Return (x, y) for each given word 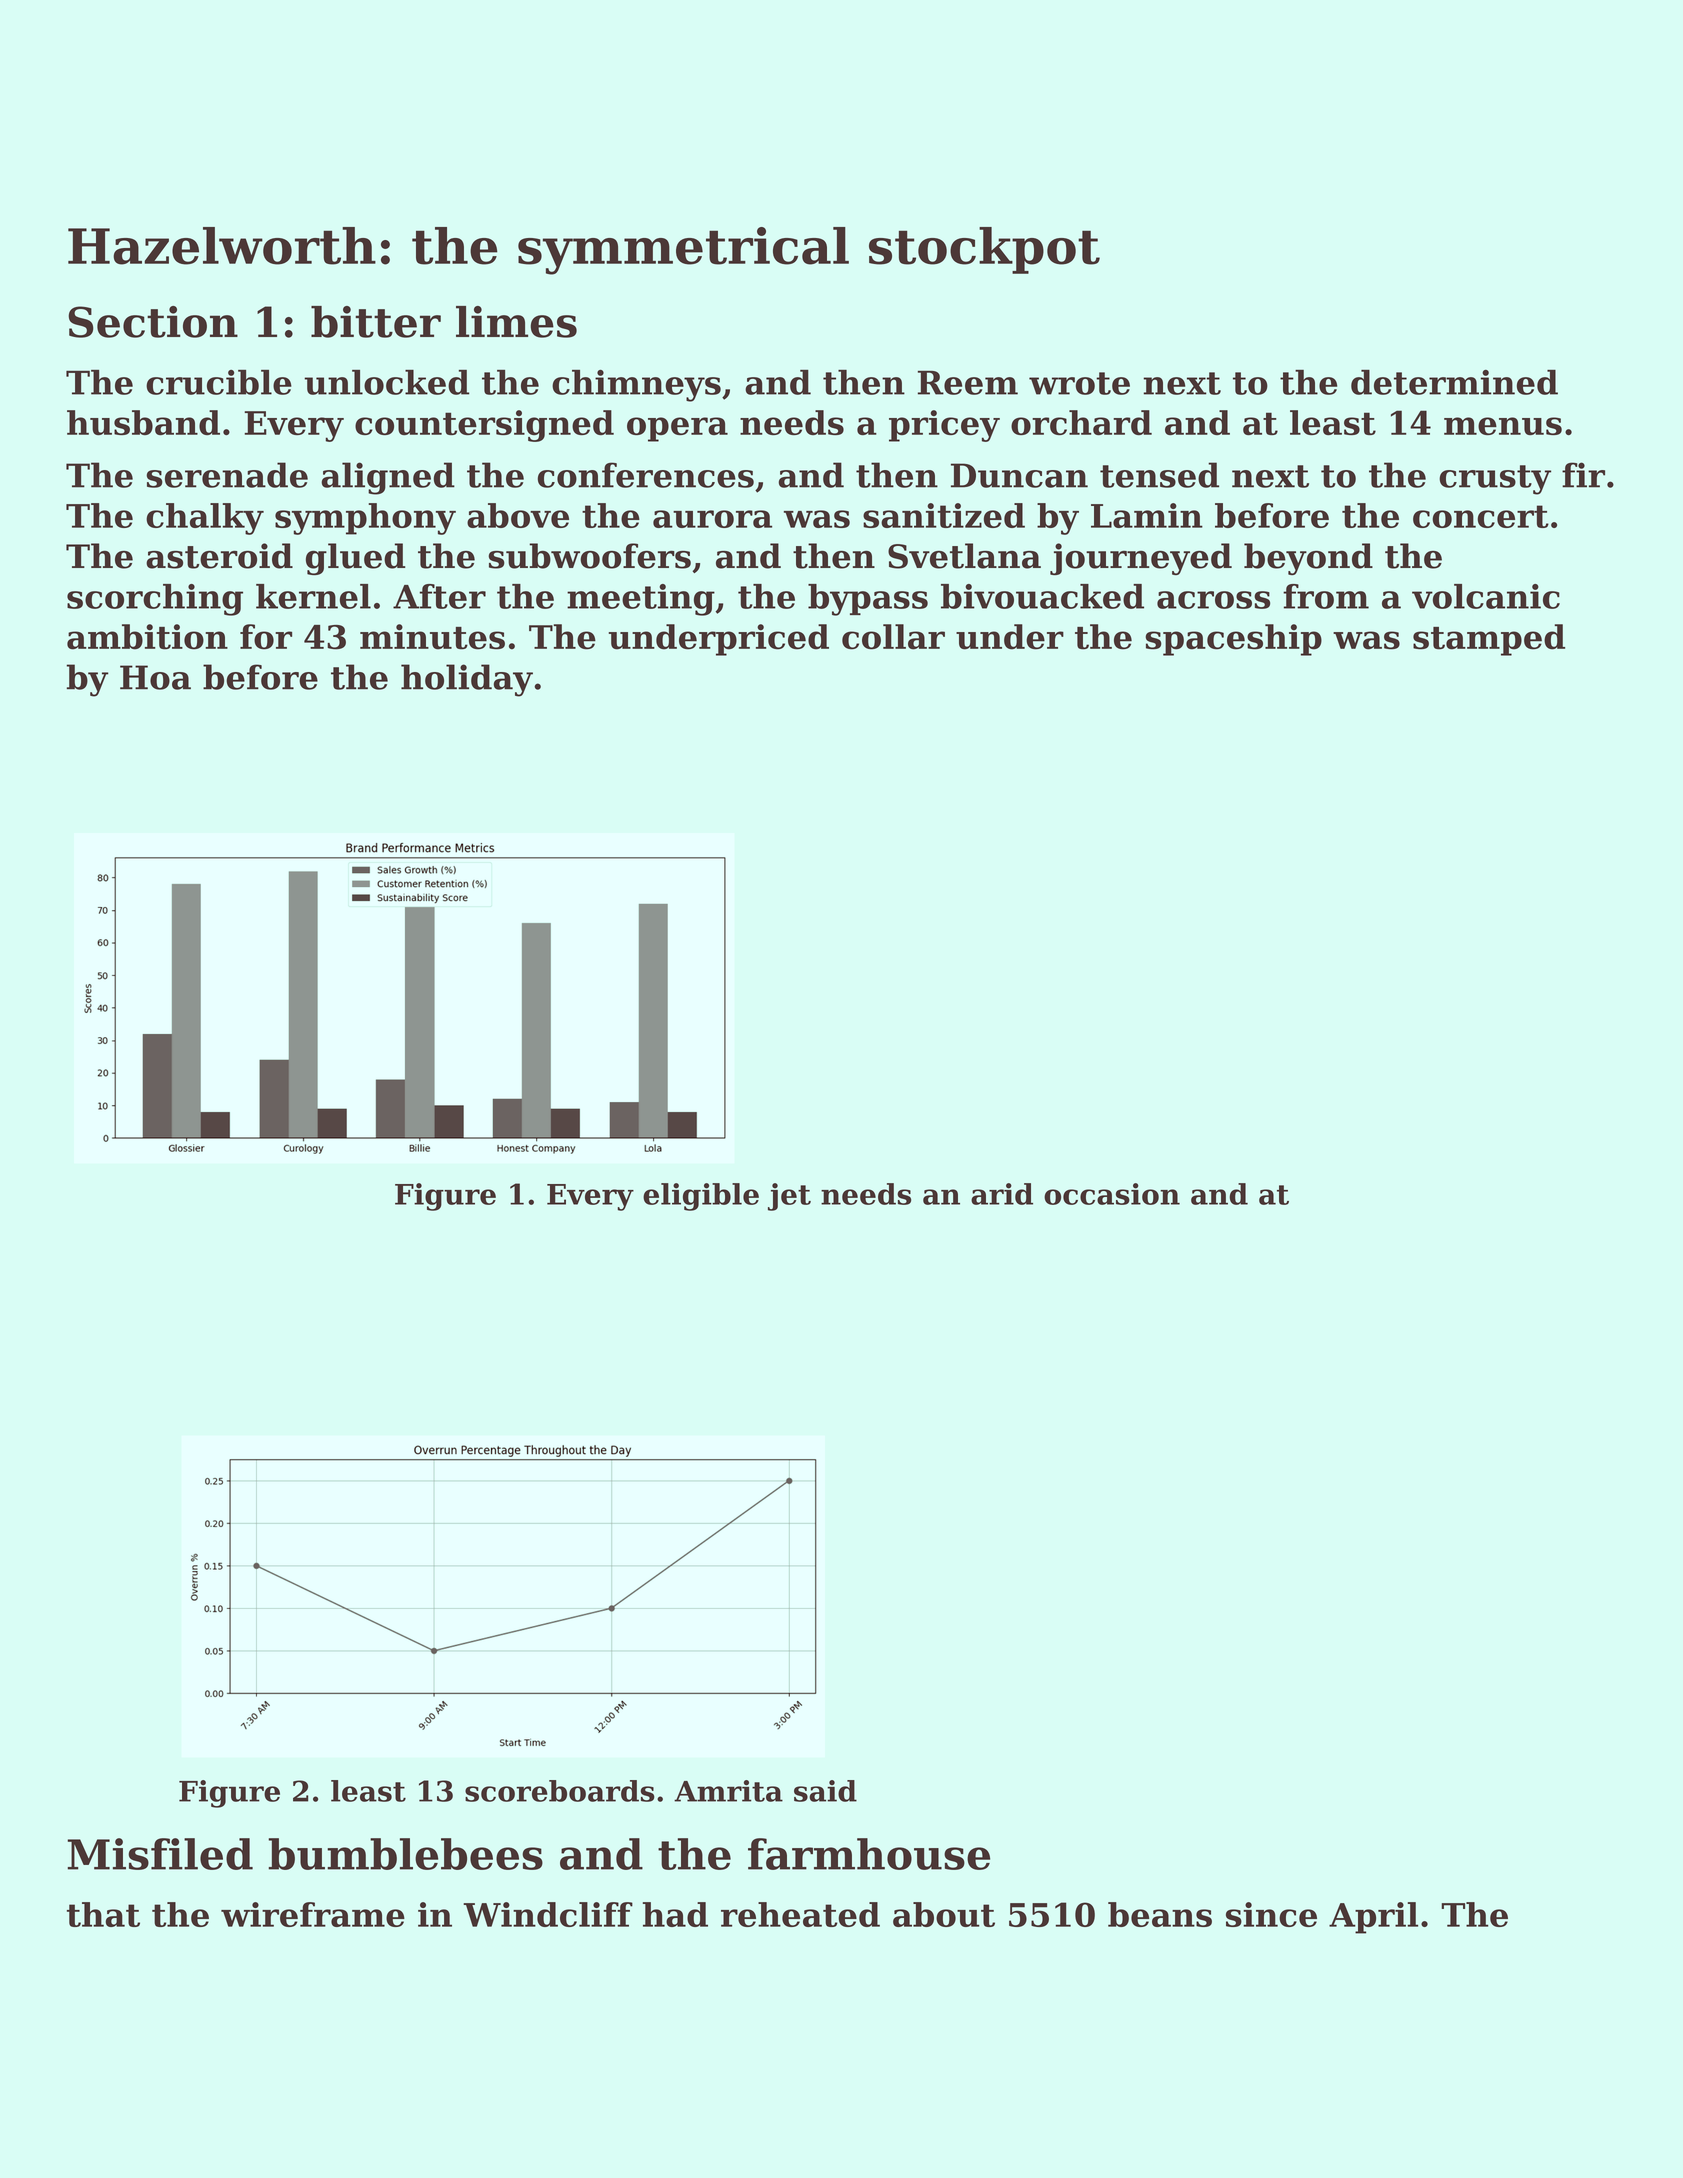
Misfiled (160, 1854)
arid (1002, 1194)
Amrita (728, 1791)
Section (153, 322)
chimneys (636, 386)
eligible (701, 1197)
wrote (1079, 383)
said (825, 1791)
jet (789, 1197)
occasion (1112, 1194)
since (1271, 1914)
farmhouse (869, 1854)
